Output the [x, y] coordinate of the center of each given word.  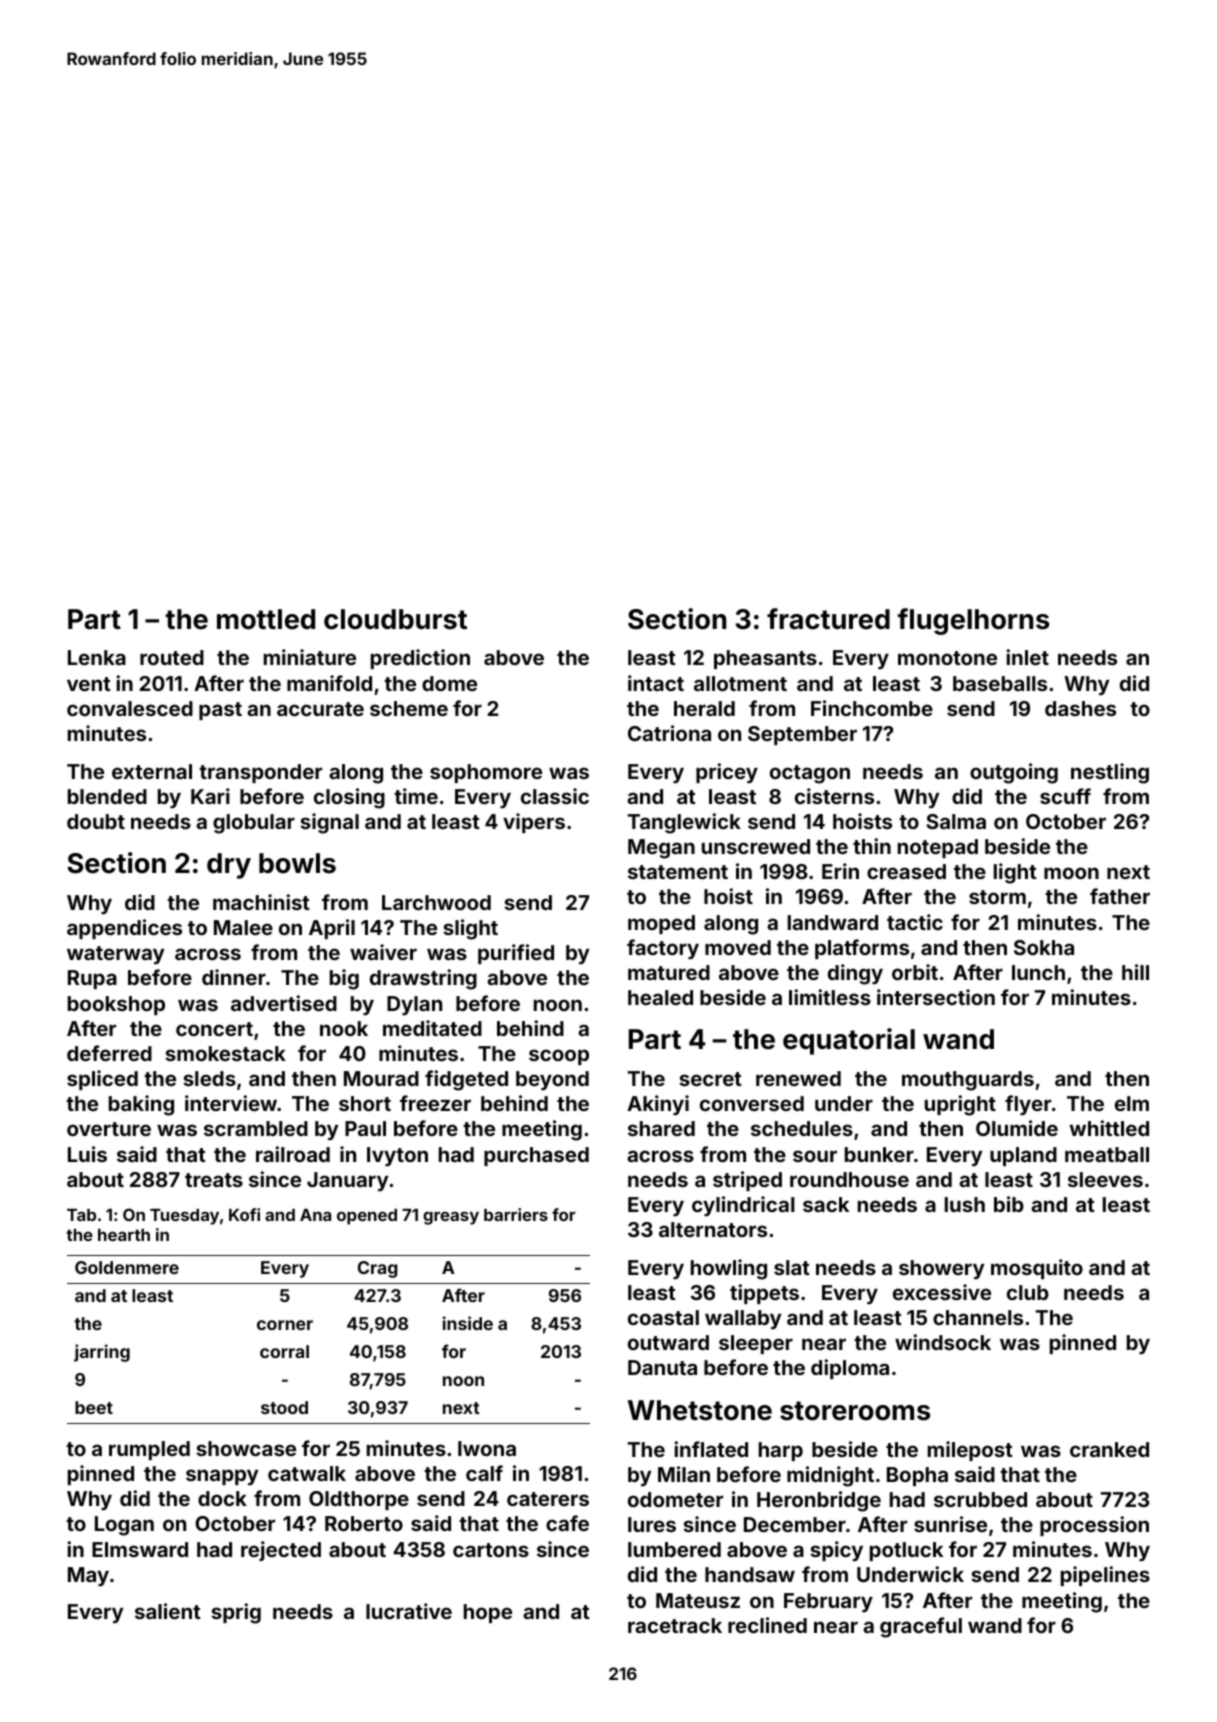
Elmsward [140, 1549]
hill [1135, 972]
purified [516, 954]
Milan [684, 1474]
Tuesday [184, 1217]
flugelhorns [973, 621]
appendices [124, 929]
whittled [1109, 1128]
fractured [828, 619]
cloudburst [395, 619]
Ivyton [397, 1156]
